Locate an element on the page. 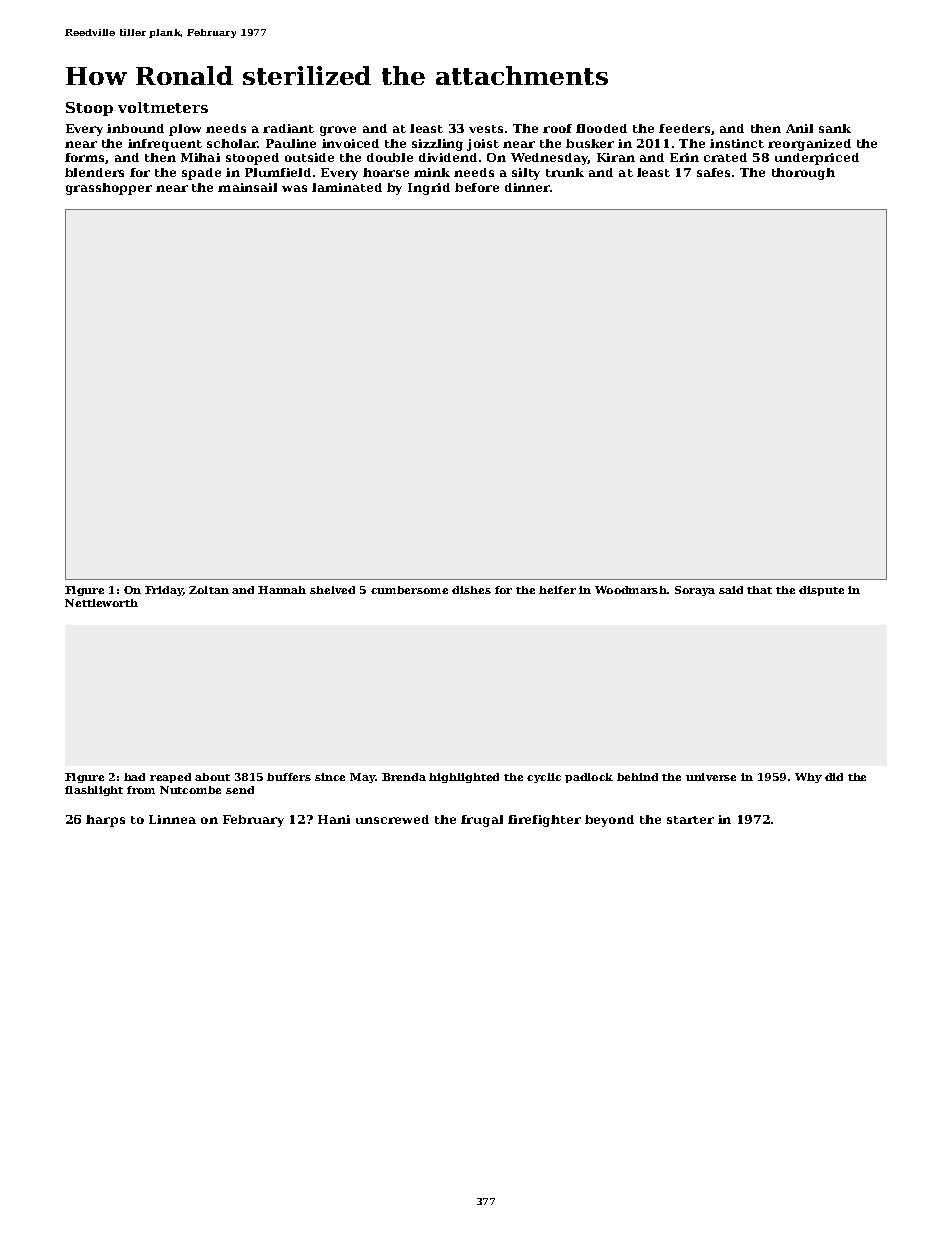  thorough is located at coordinates (803, 174).
